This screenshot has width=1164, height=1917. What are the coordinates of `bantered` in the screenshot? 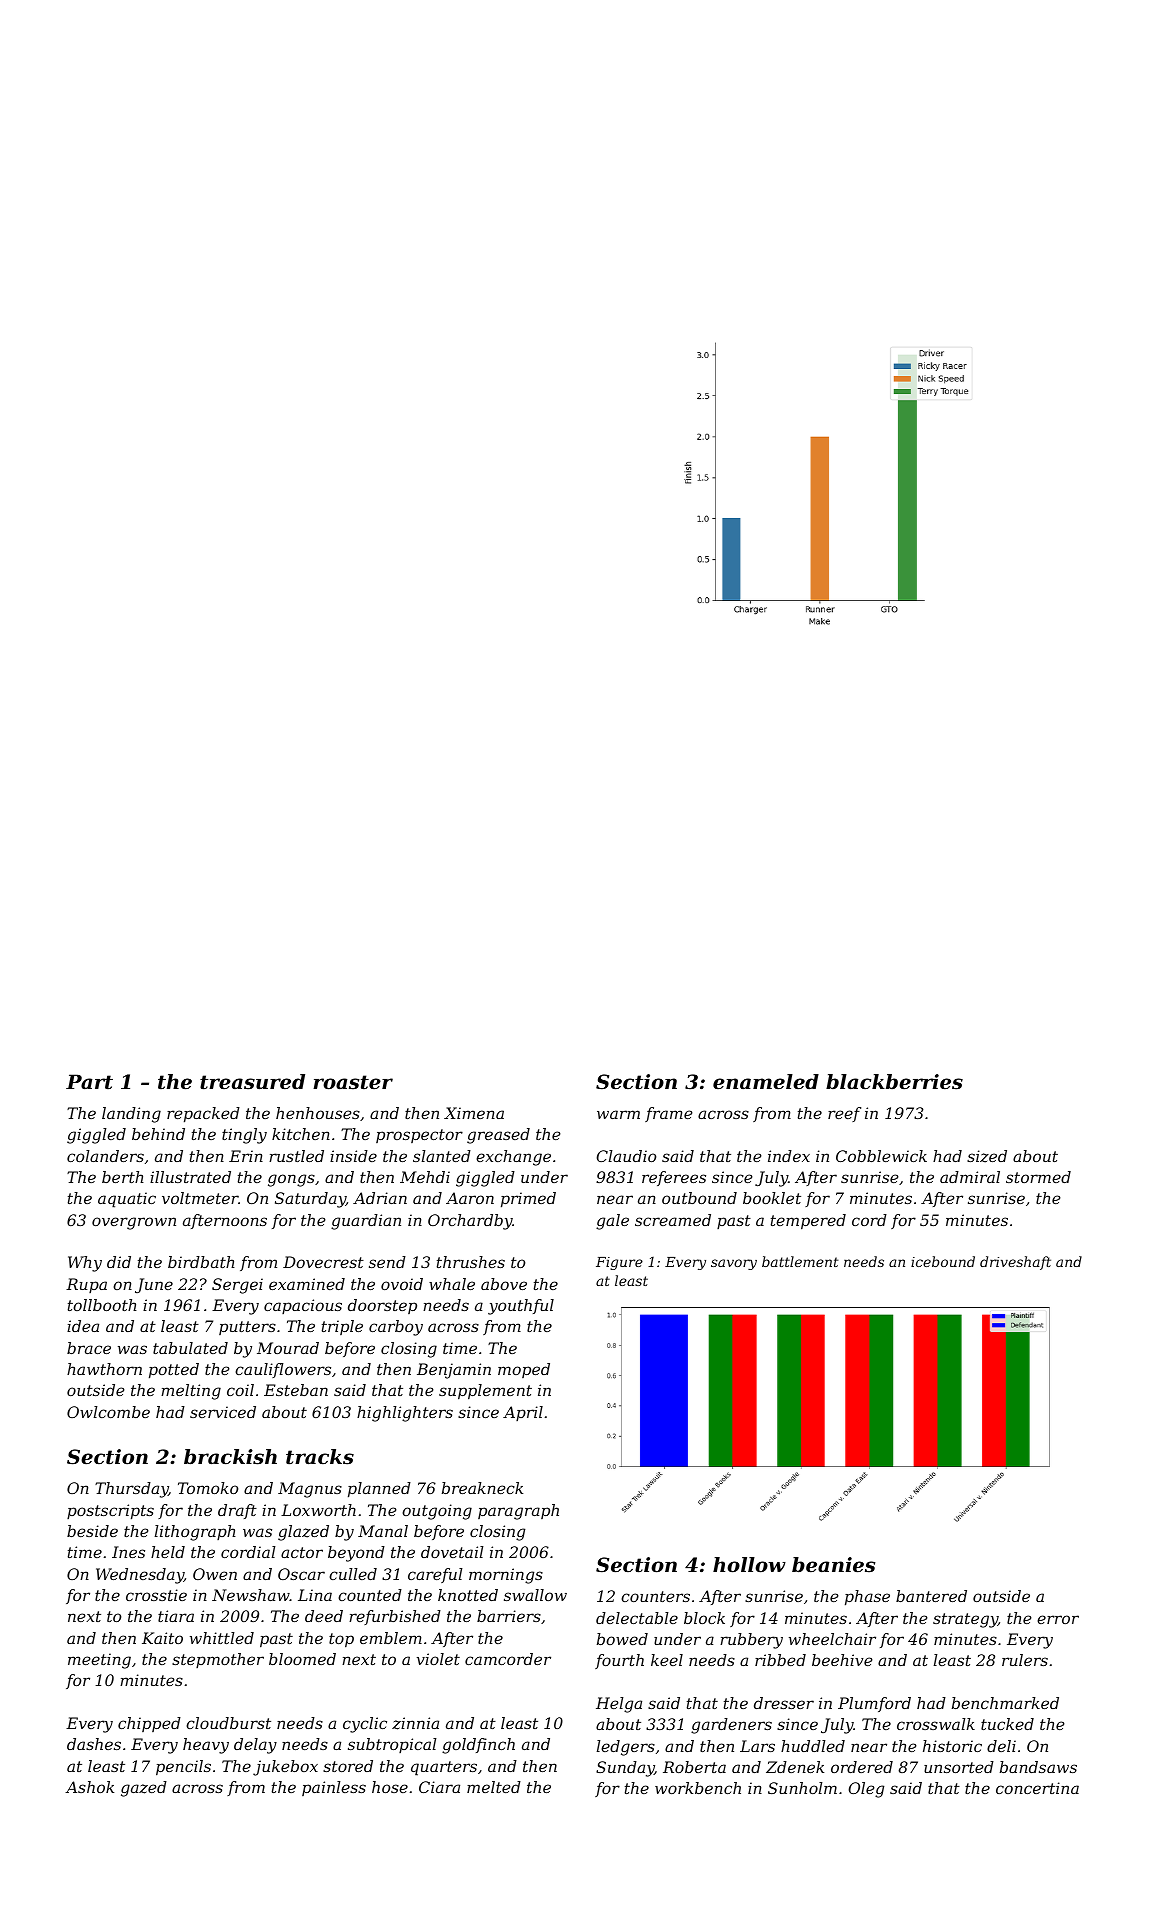 It's located at (931, 1596).
